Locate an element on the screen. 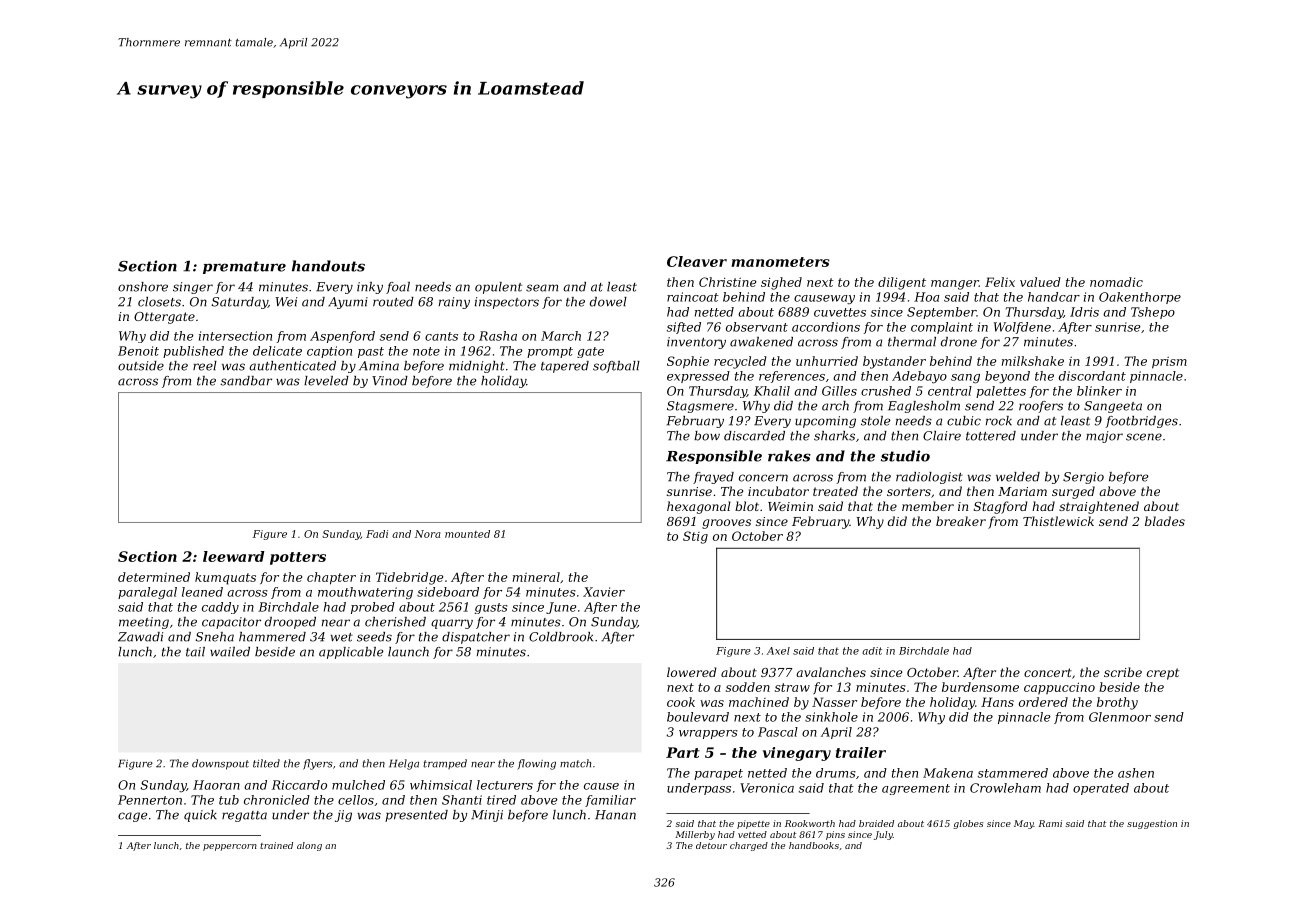 The height and width of the screenshot is (924, 1308). cook is located at coordinates (681, 702).
